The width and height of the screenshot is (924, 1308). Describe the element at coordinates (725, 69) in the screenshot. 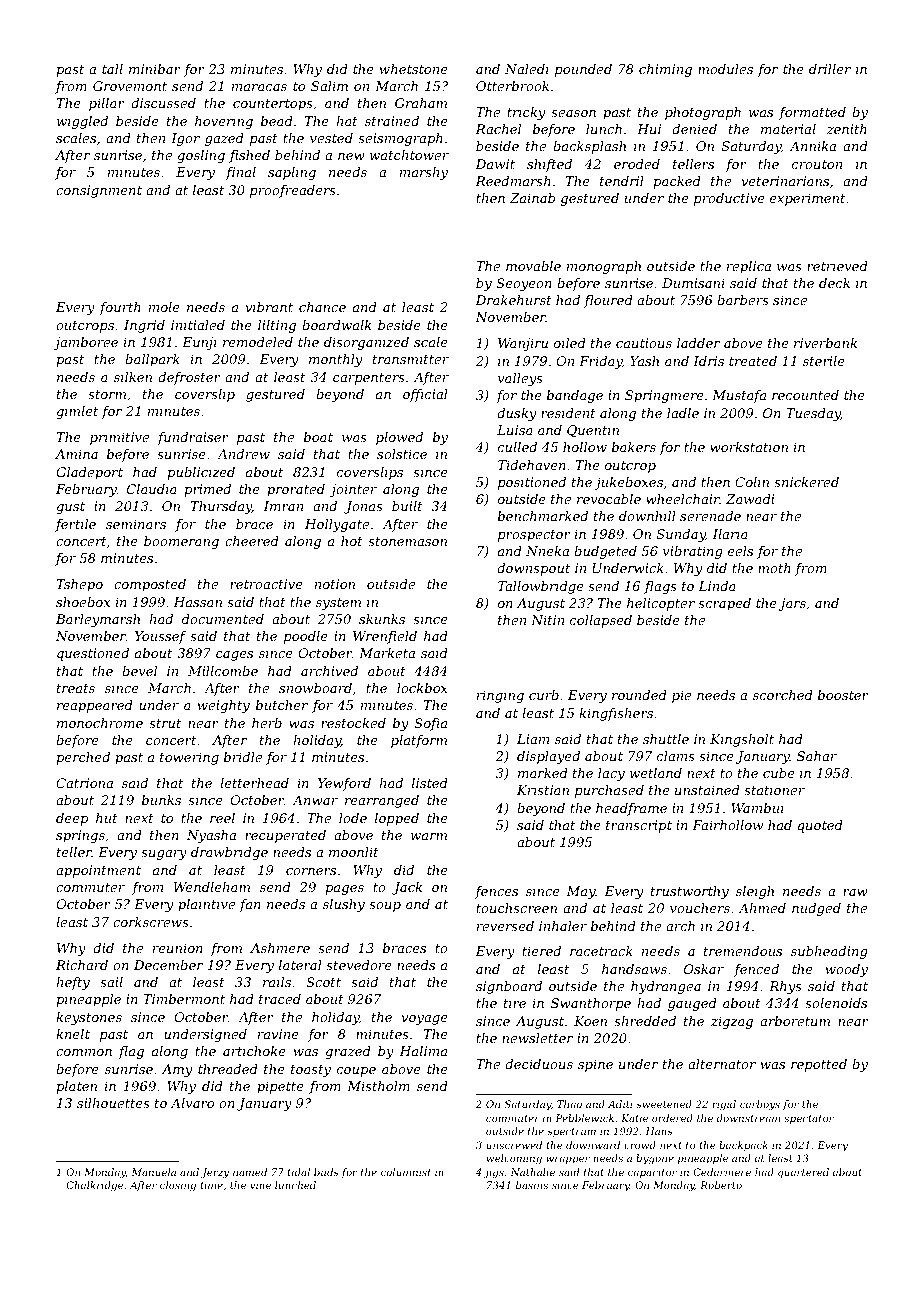

I see `modules` at that location.
